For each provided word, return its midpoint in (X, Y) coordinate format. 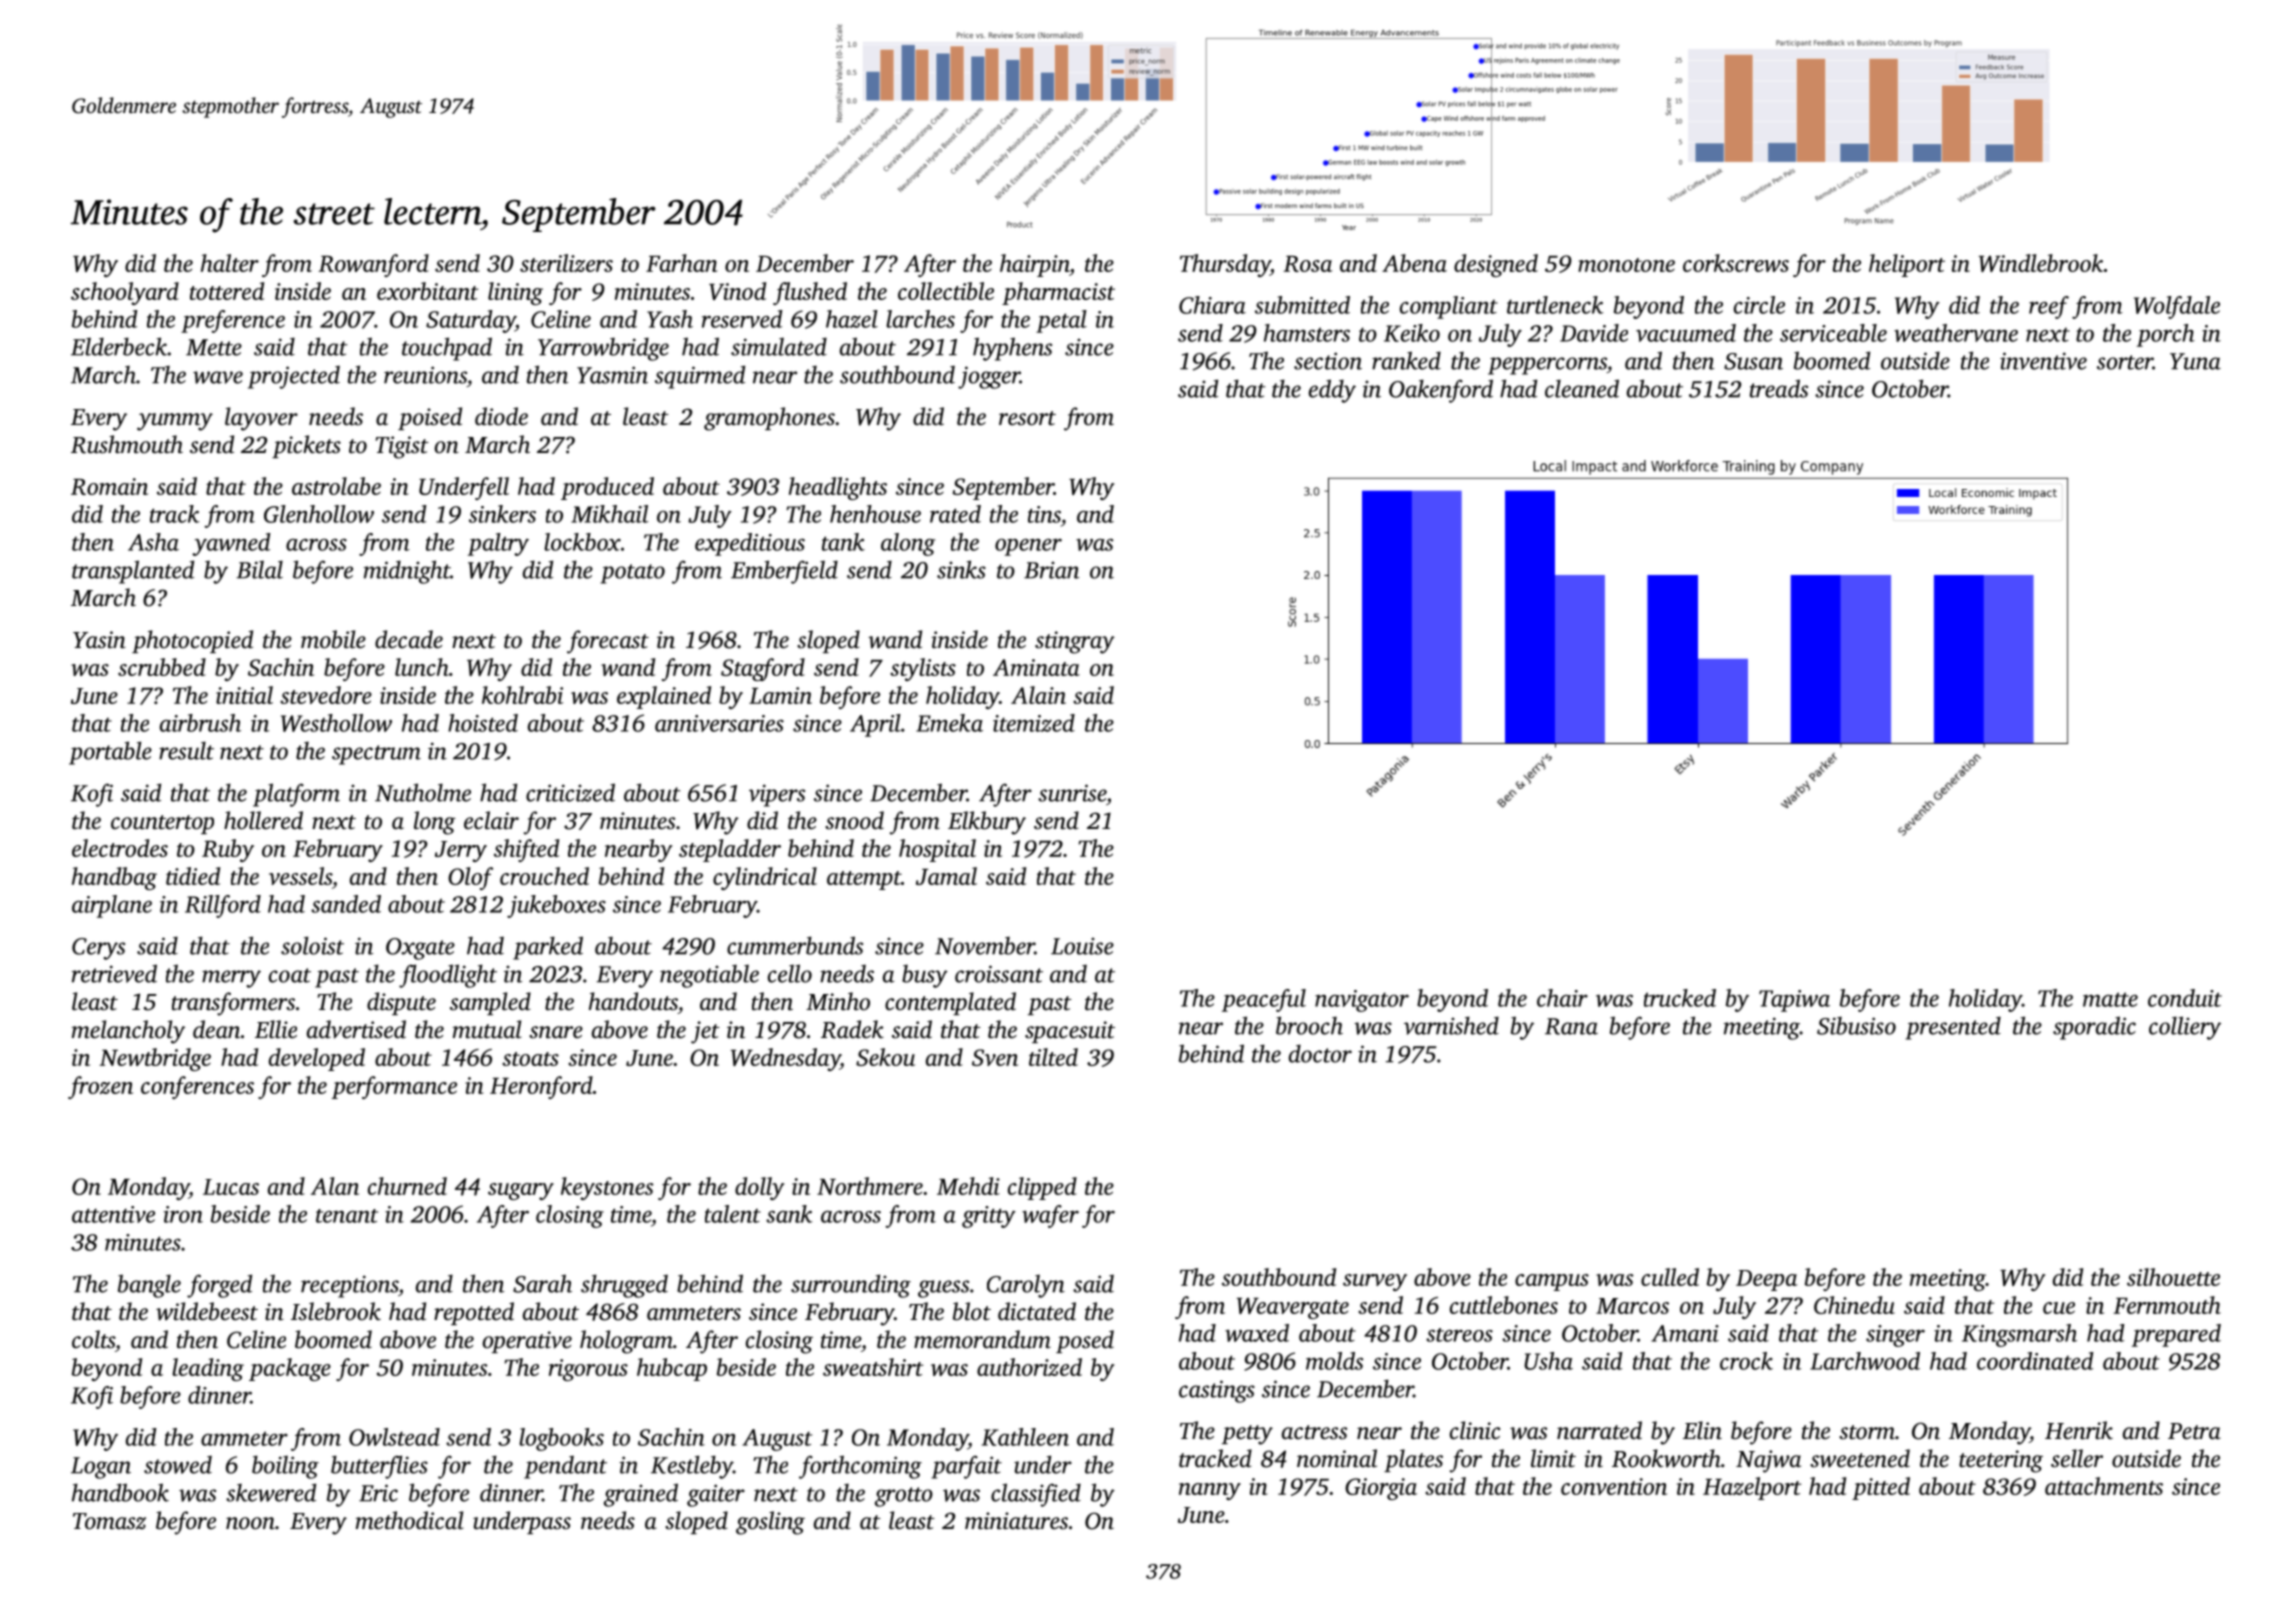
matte (2110, 999)
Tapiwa (1794, 1001)
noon (250, 1523)
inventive (2043, 361)
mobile (333, 639)
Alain (1038, 695)
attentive (113, 1214)
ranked (1406, 360)
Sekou (885, 1057)
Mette (214, 347)
